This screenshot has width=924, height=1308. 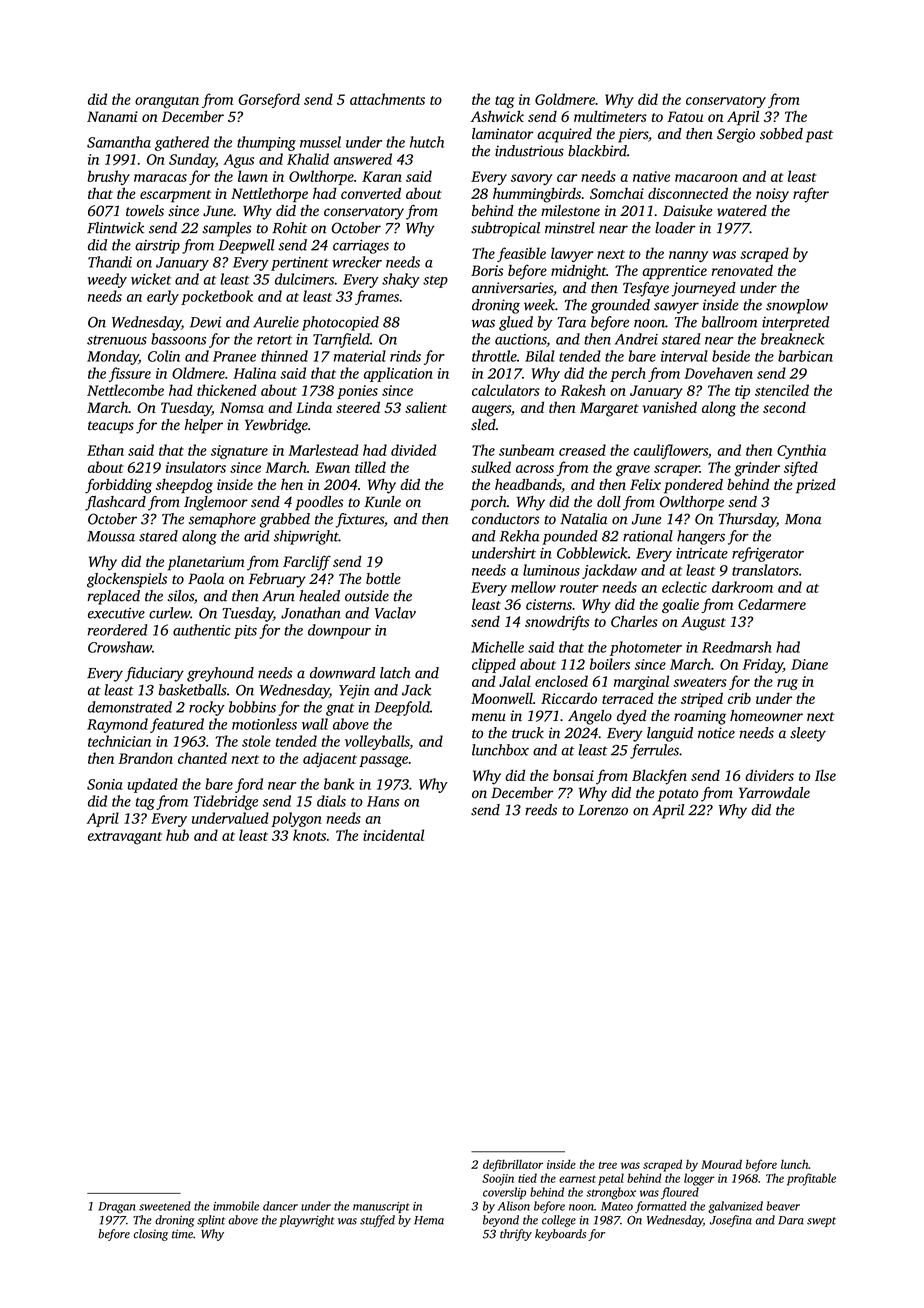 What do you see at coordinates (145, 211) in the screenshot?
I see `towels` at bounding box center [145, 211].
